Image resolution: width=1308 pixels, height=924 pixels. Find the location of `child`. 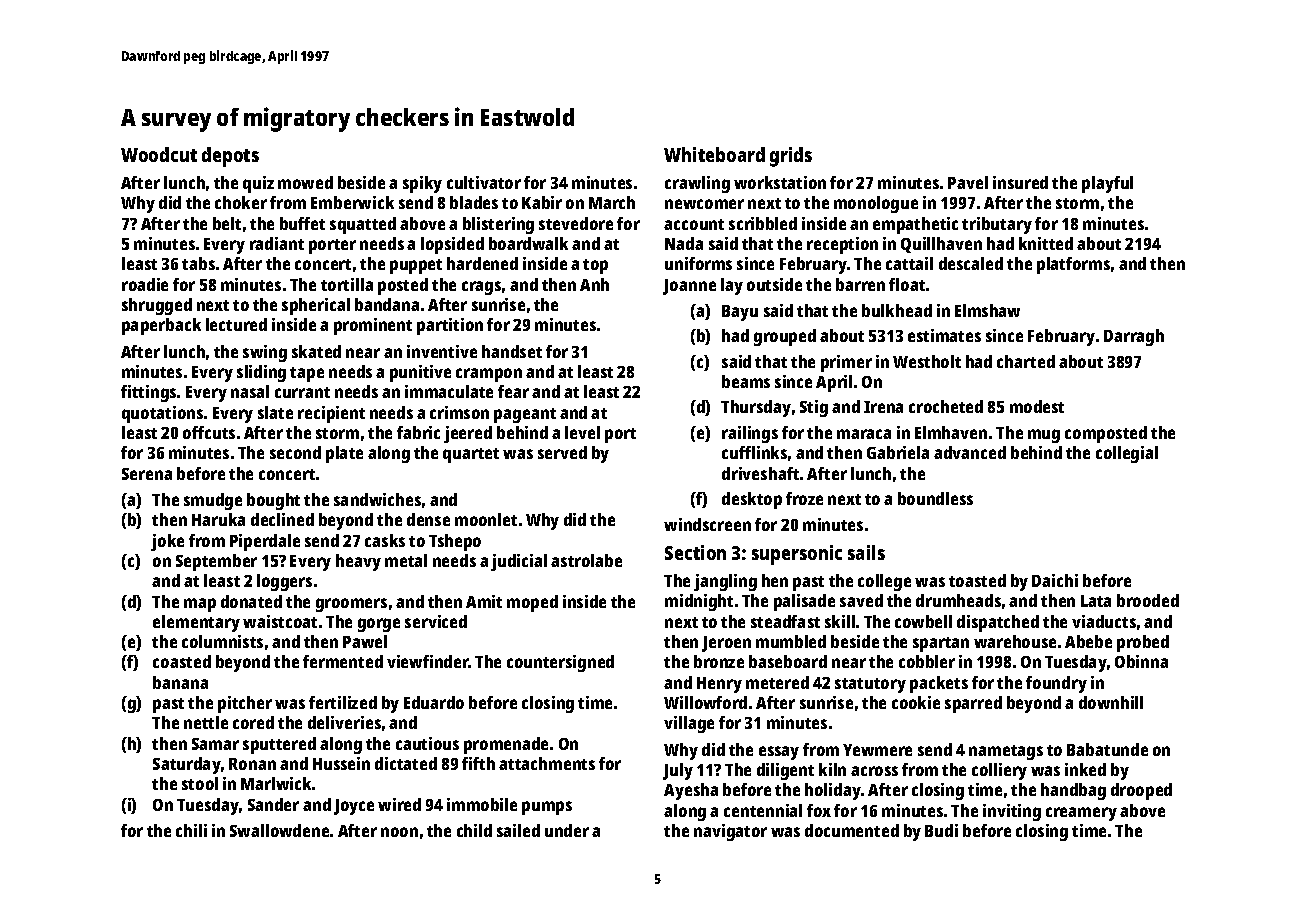

child is located at coordinates (474, 830).
